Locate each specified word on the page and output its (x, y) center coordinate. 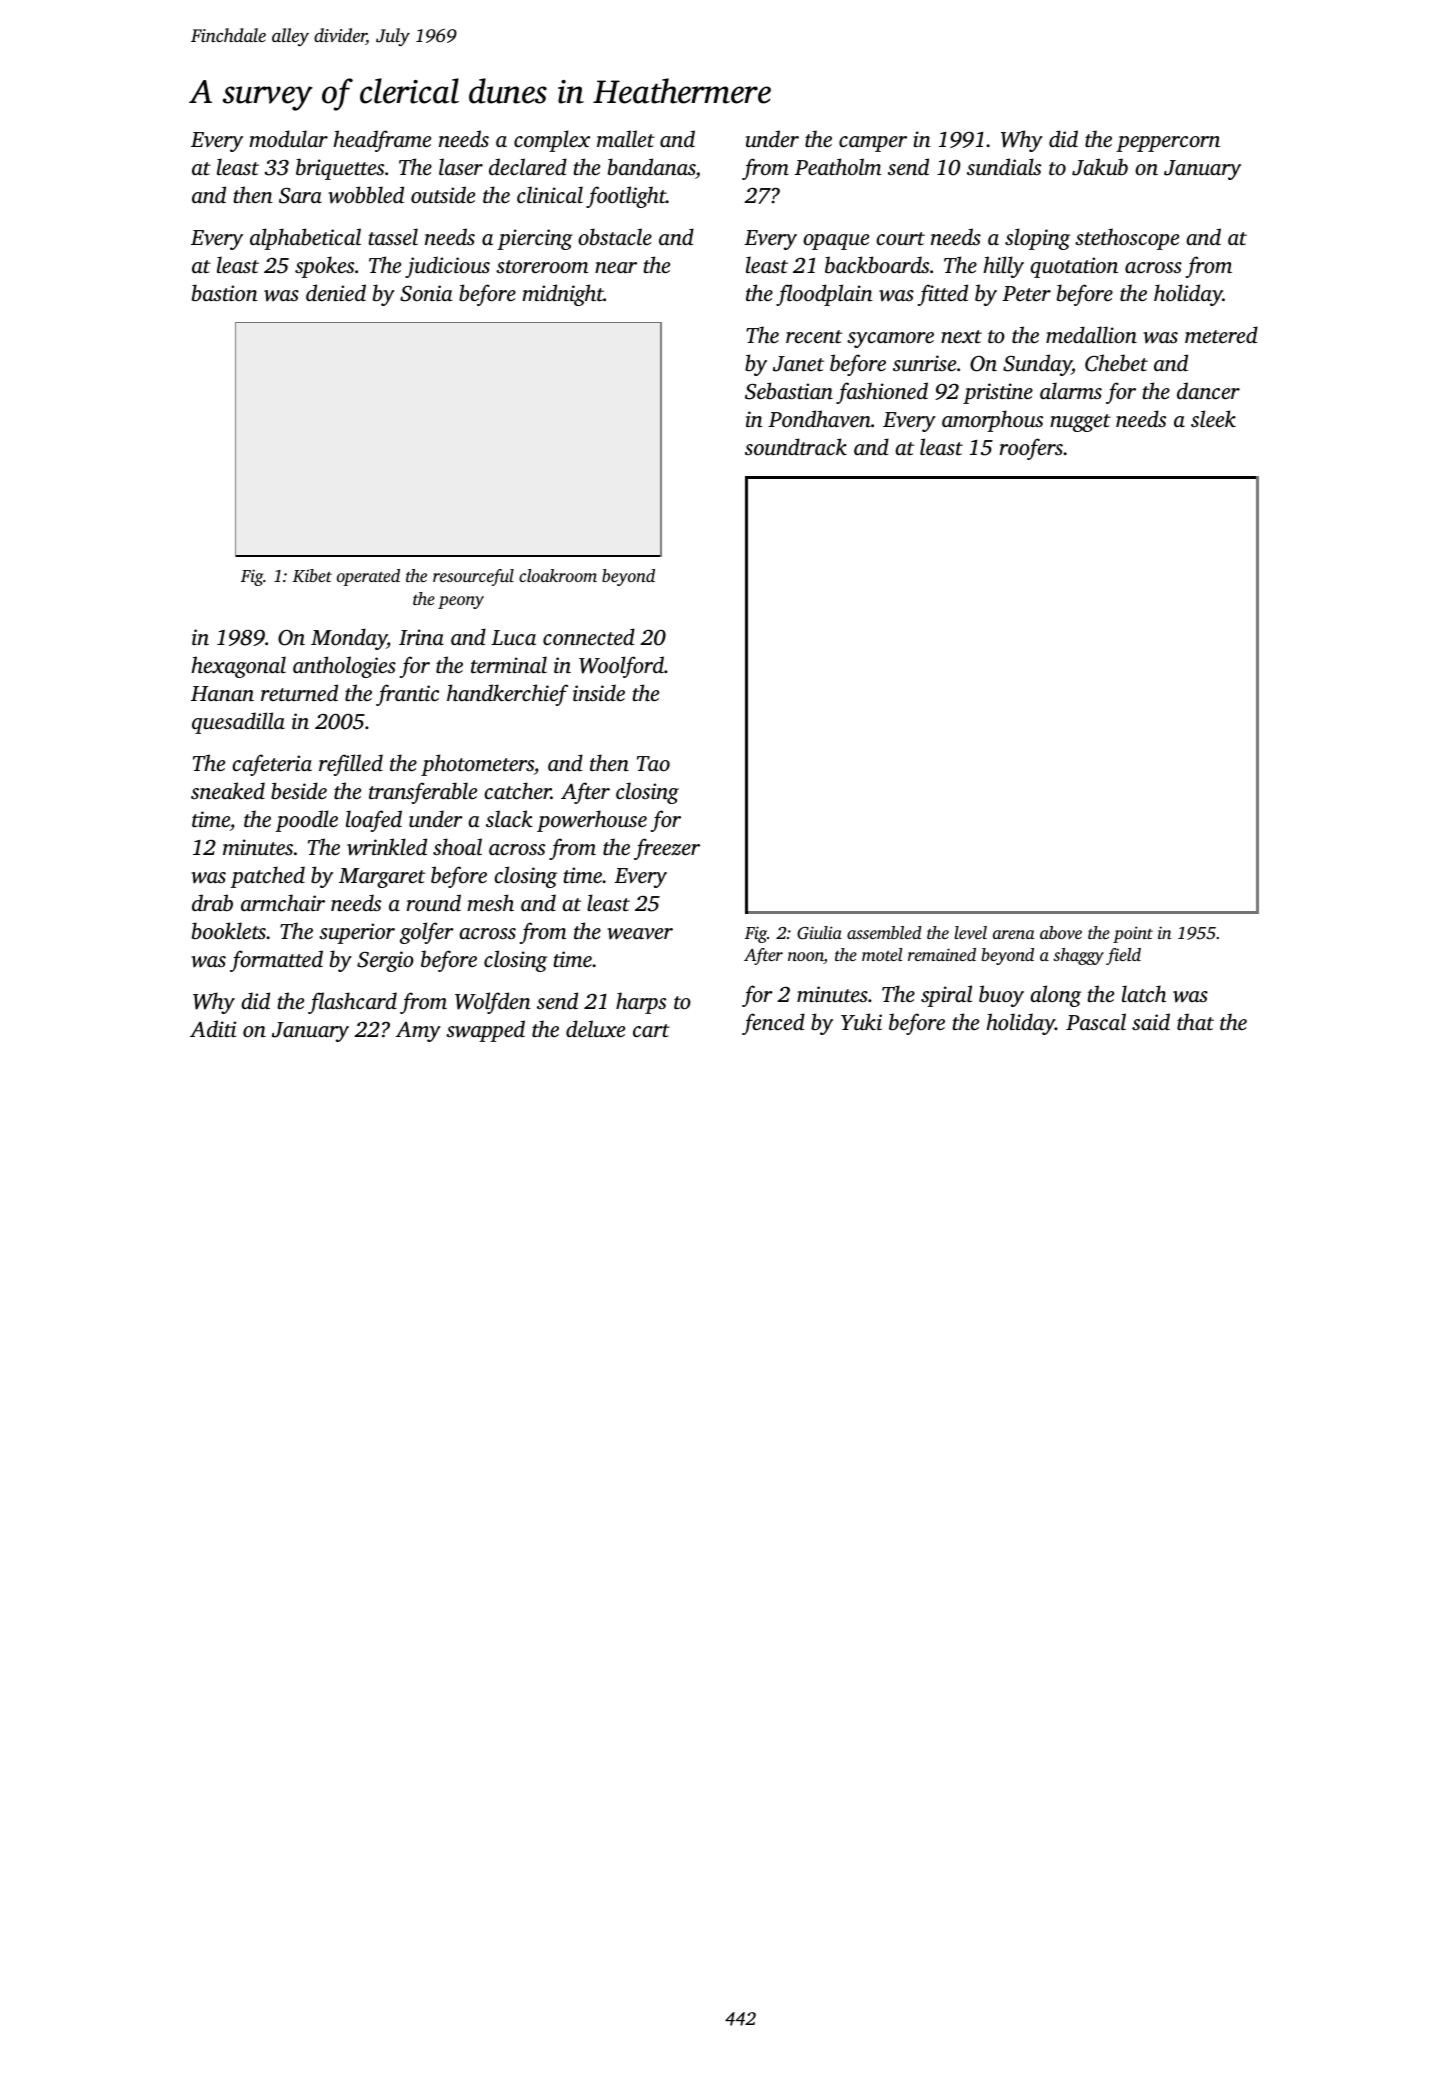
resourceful (473, 577)
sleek (1213, 418)
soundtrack (796, 446)
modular (288, 138)
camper (873, 144)
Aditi (213, 1028)
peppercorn (1168, 144)
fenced (773, 1024)
